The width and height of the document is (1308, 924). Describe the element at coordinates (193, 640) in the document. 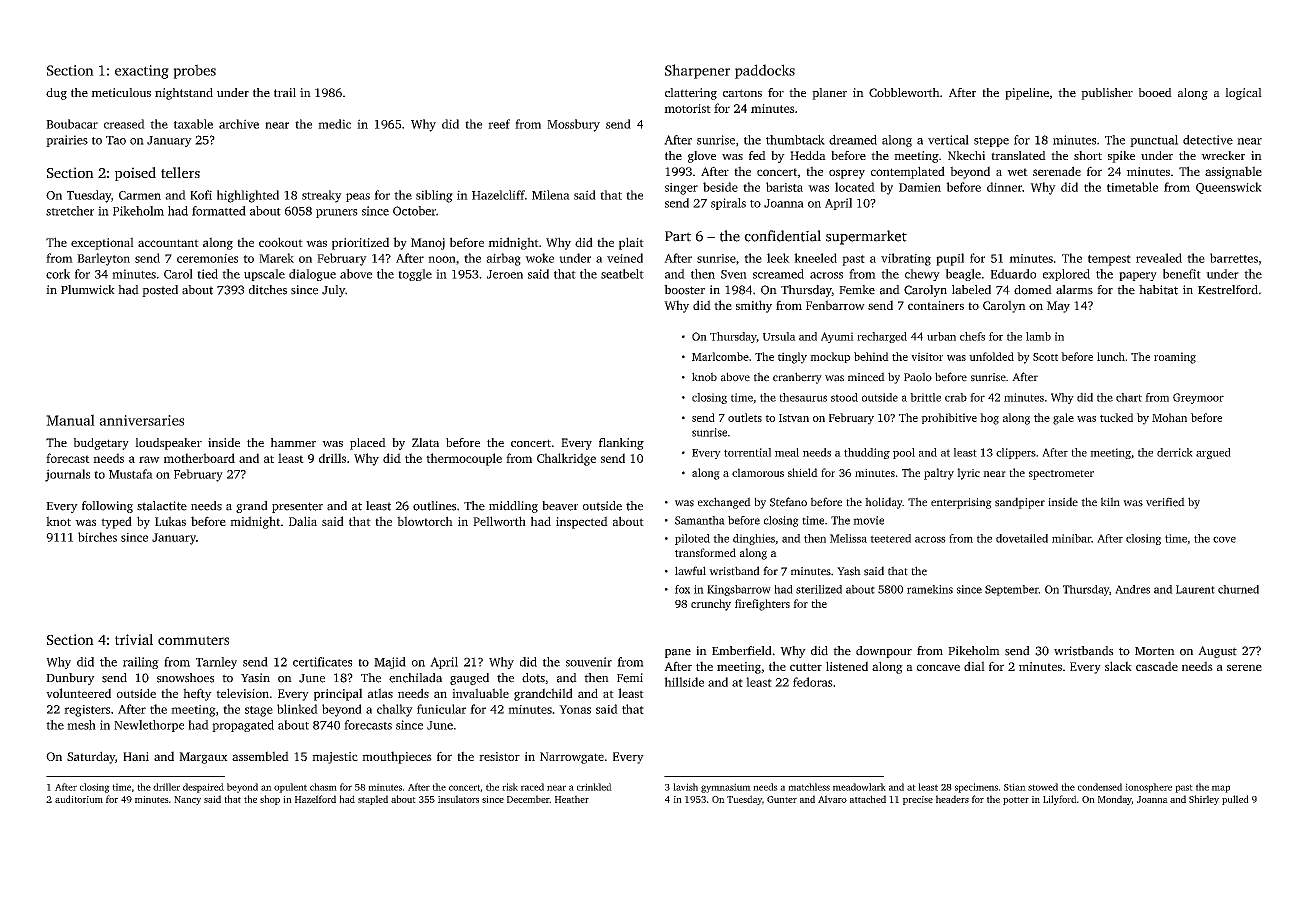

I see `commuters` at that location.
